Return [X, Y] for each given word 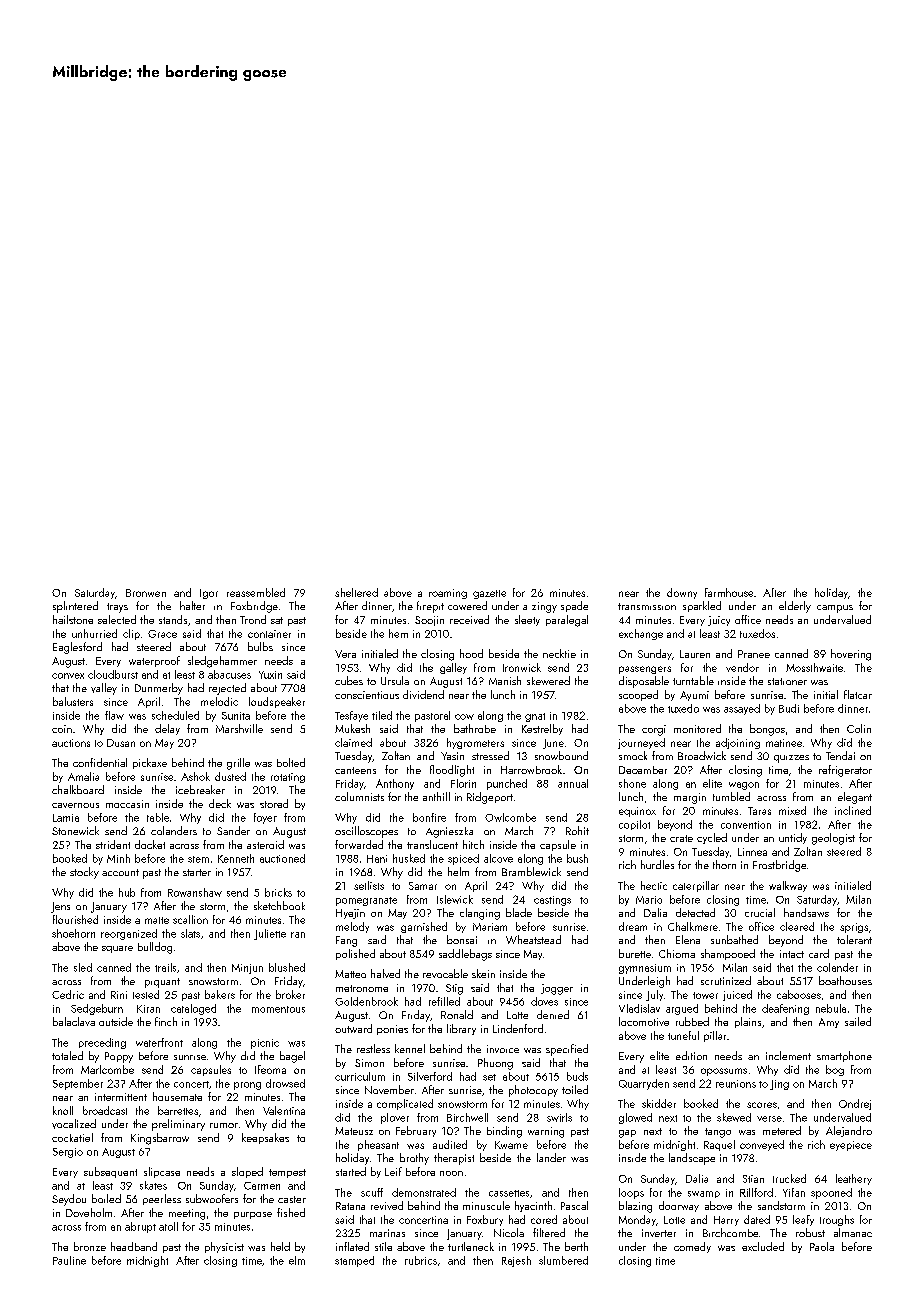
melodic [219, 701]
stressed [490, 755]
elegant [855, 798]
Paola [822, 1246]
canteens [355, 770]
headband [134, 1246]
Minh [118, 858]
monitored [697, 728]
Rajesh [516, 1261]
